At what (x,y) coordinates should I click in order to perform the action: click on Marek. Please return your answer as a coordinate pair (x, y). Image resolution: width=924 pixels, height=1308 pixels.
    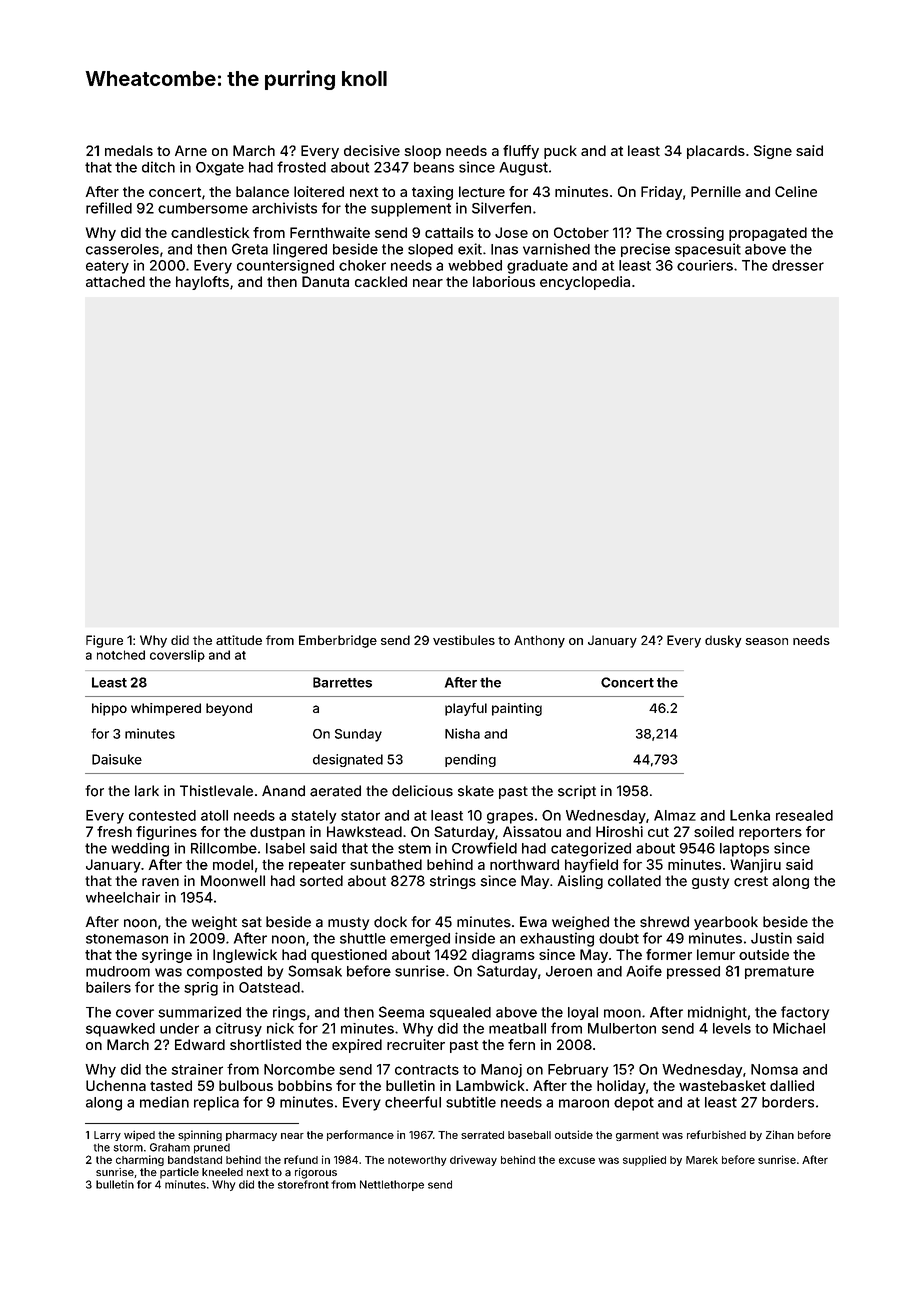
    Looking at the image, I should click on (702, 1160).
